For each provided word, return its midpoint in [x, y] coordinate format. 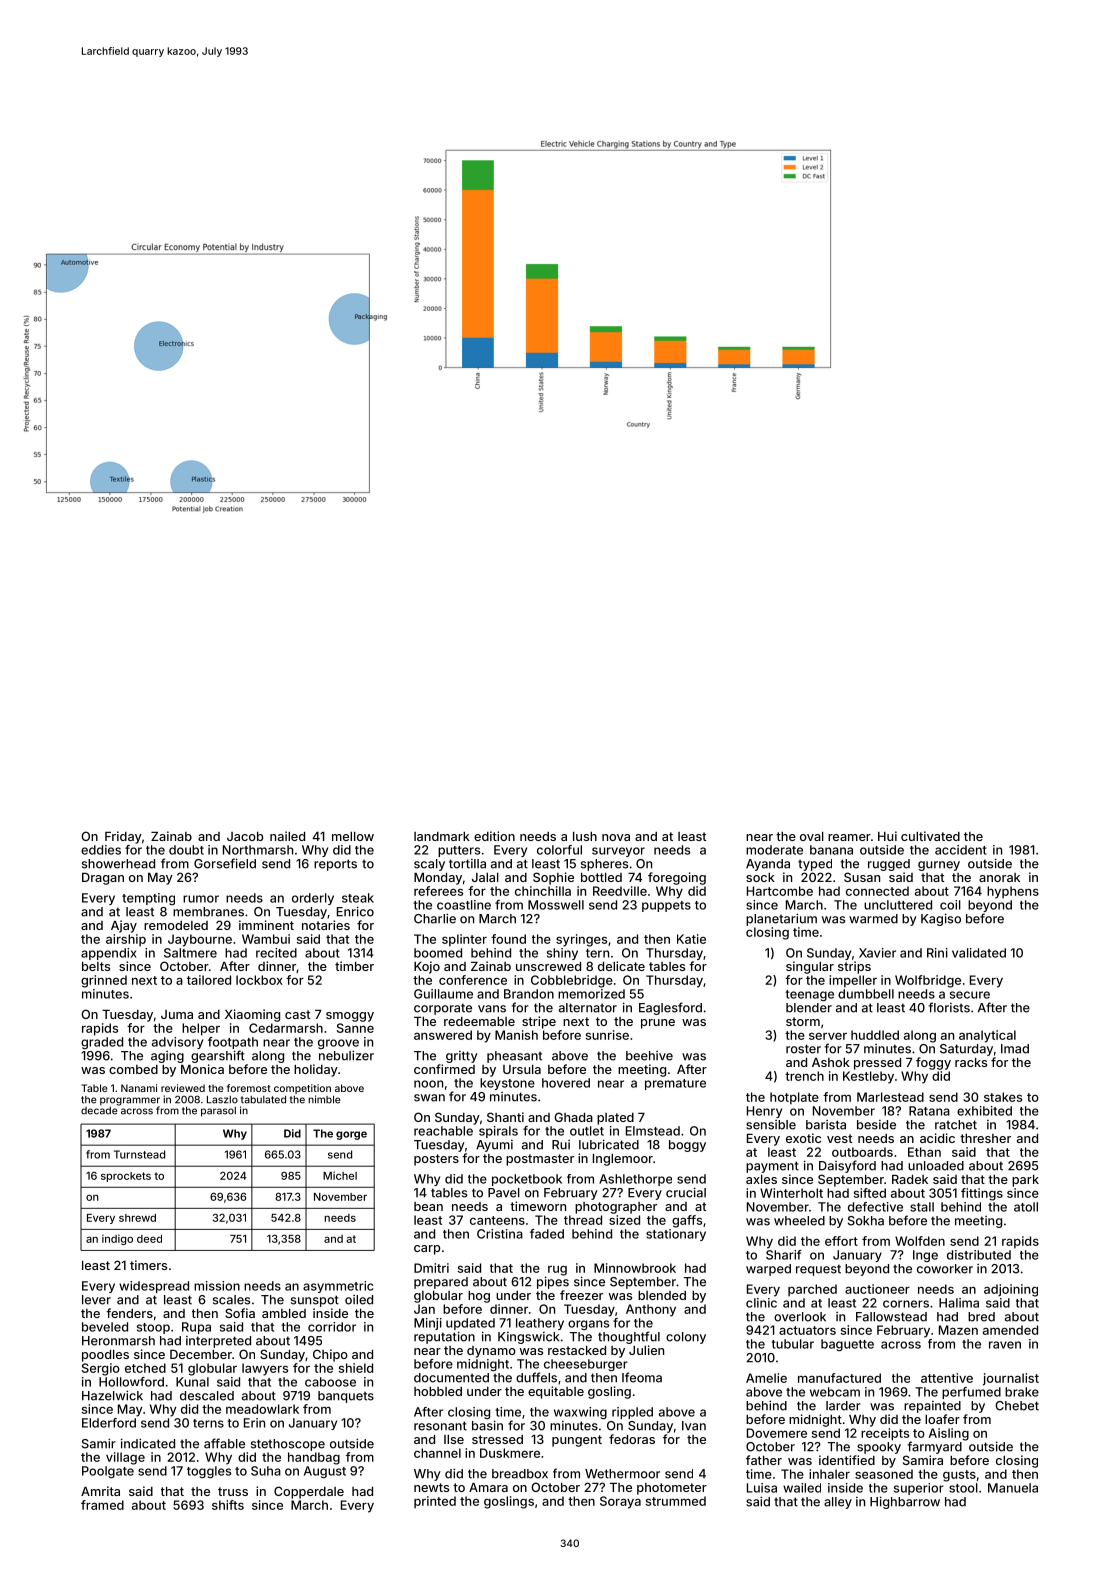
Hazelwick [112, 1395]
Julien [646, 1350]
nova [616, 837]
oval [812, 836]
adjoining [1011, 1290]
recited [276, 953]
